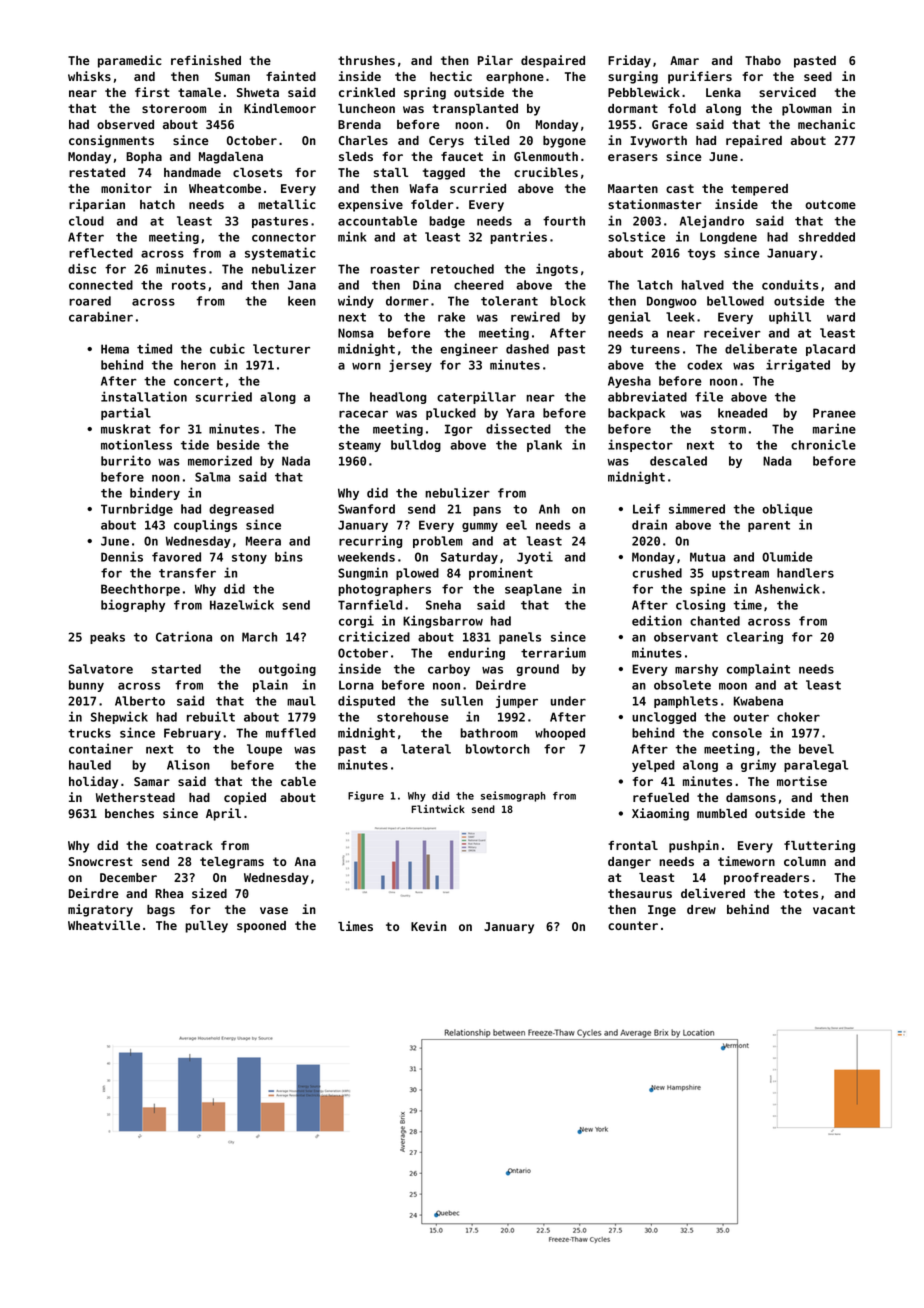  Describe the element at coordinates (122, 556) in the page. I see `Dennis` at that location.
